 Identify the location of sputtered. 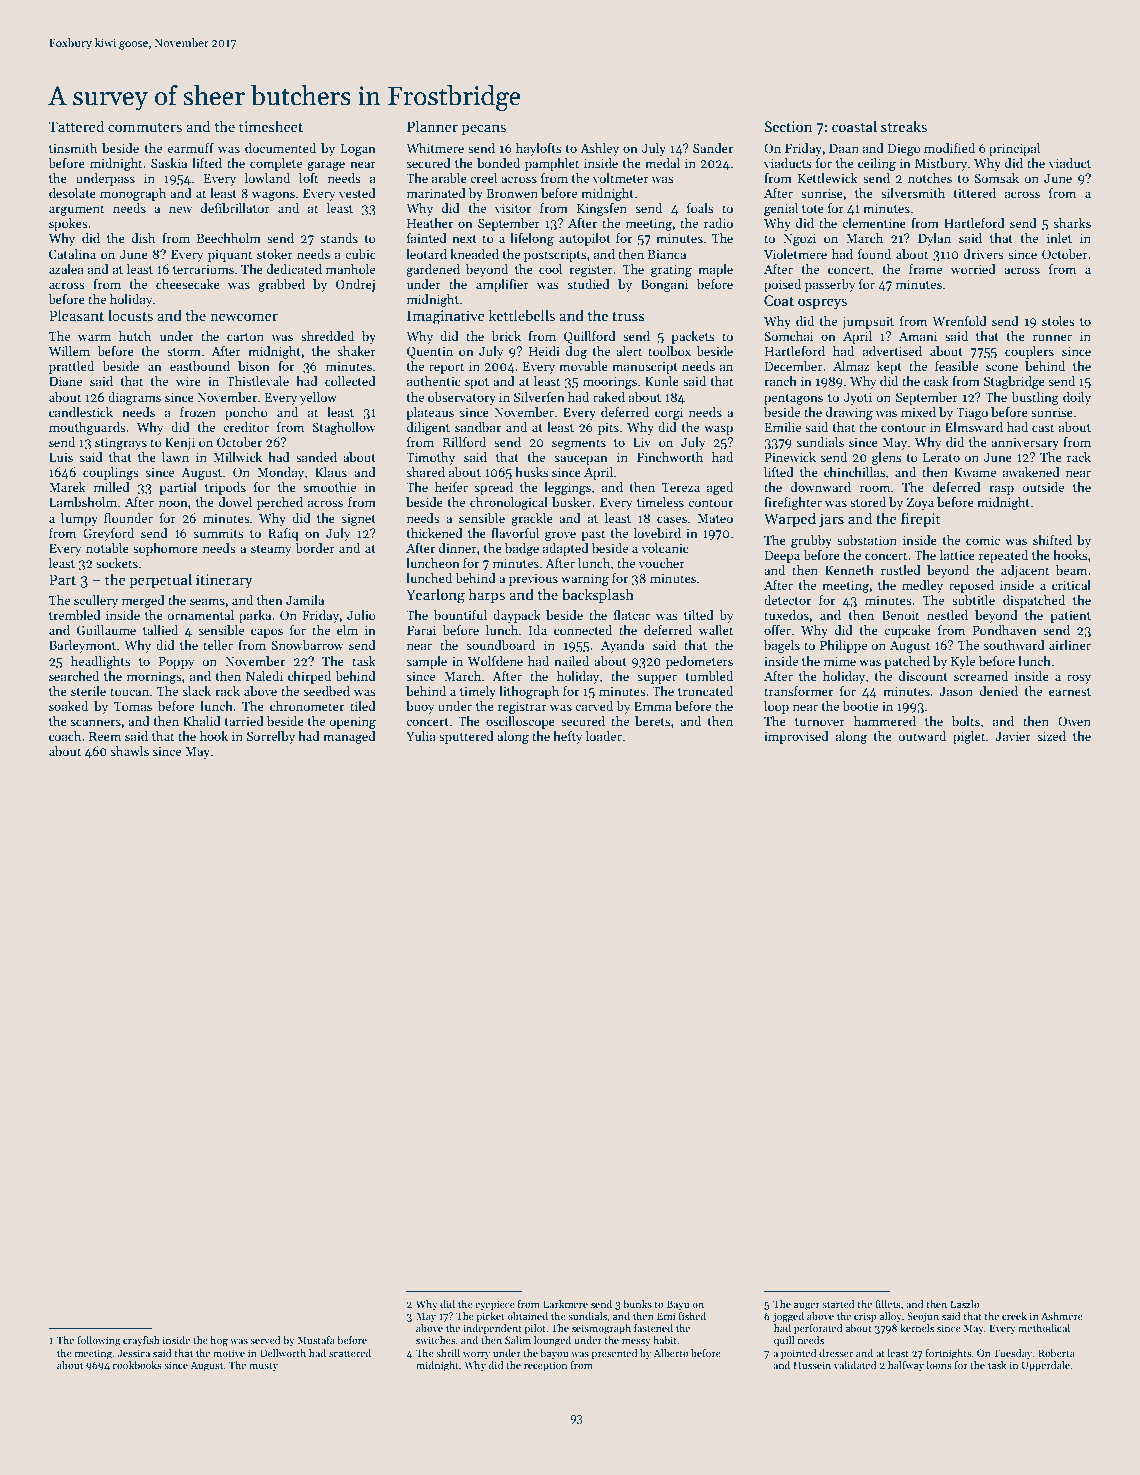
(466, 737).
